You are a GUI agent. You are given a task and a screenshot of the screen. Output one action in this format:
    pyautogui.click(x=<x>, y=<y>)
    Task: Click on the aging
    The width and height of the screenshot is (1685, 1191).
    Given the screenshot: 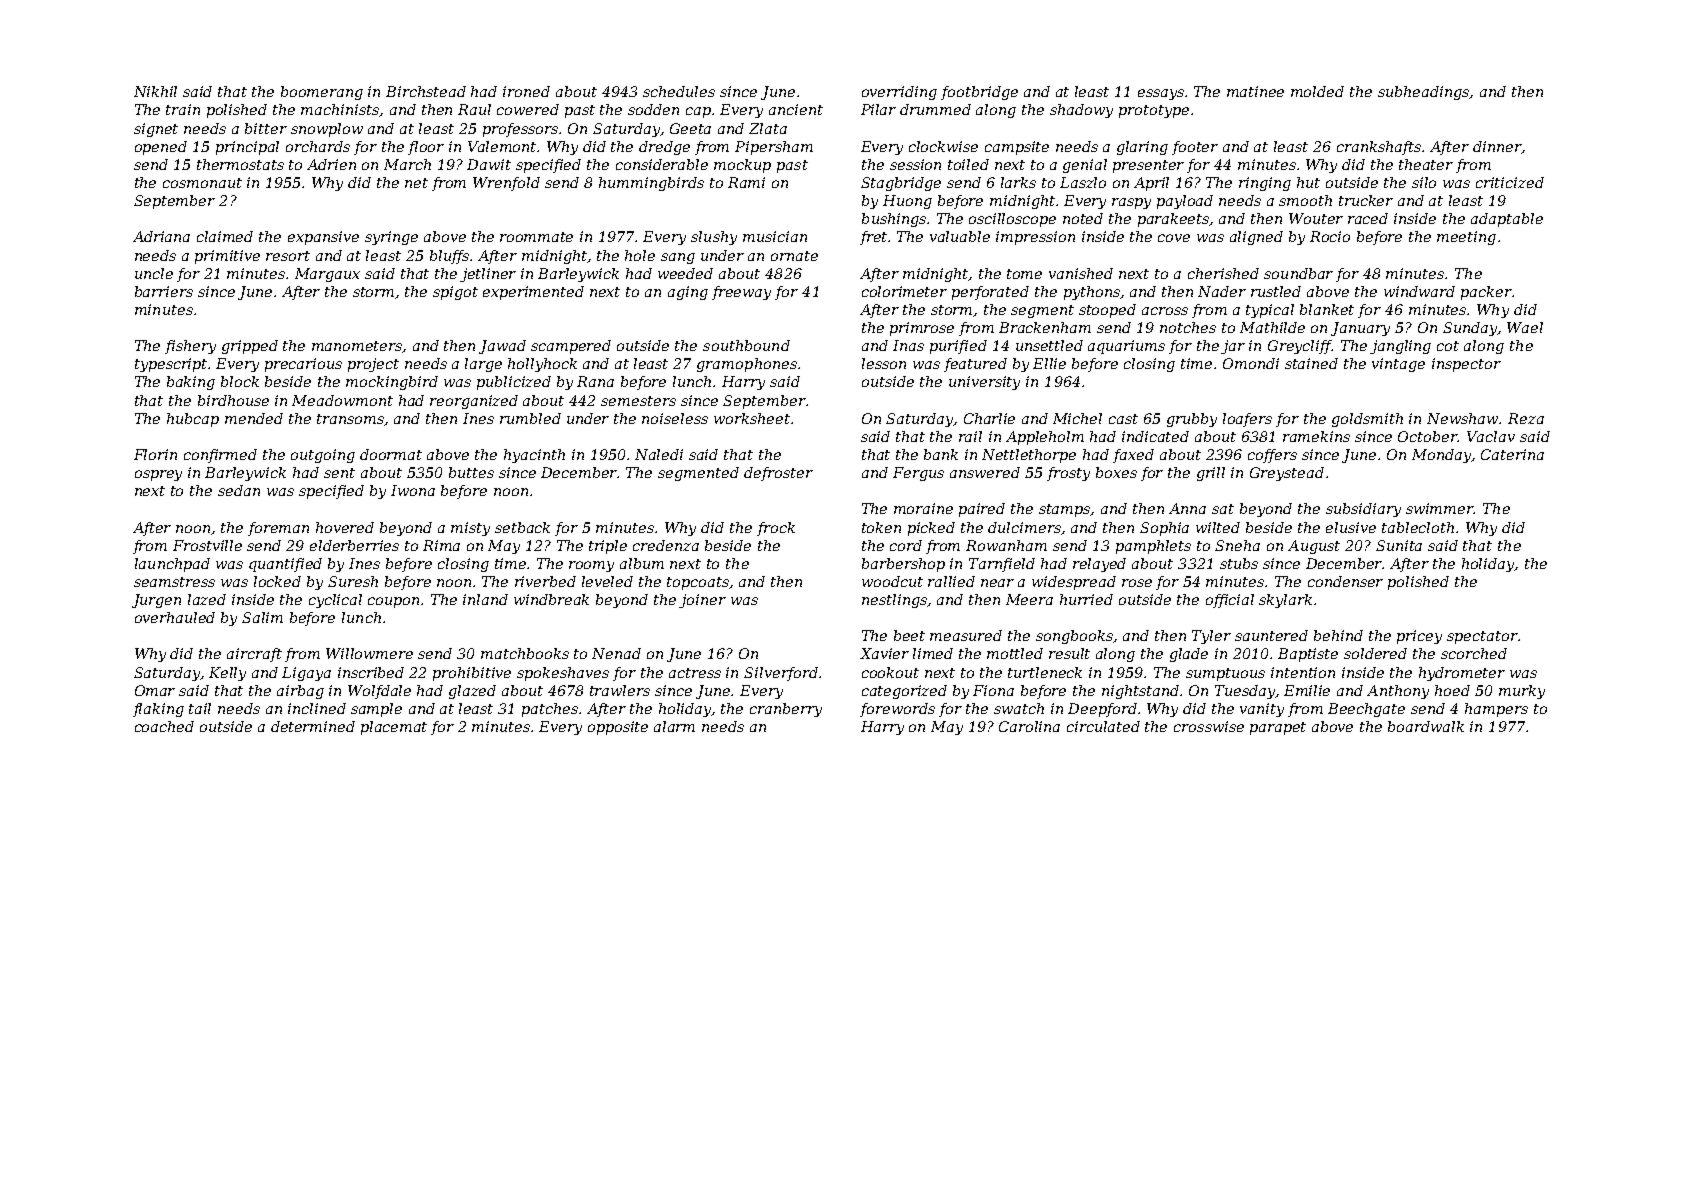 What is the action you would take?
    pyautogui.click(x=688, y=293)
